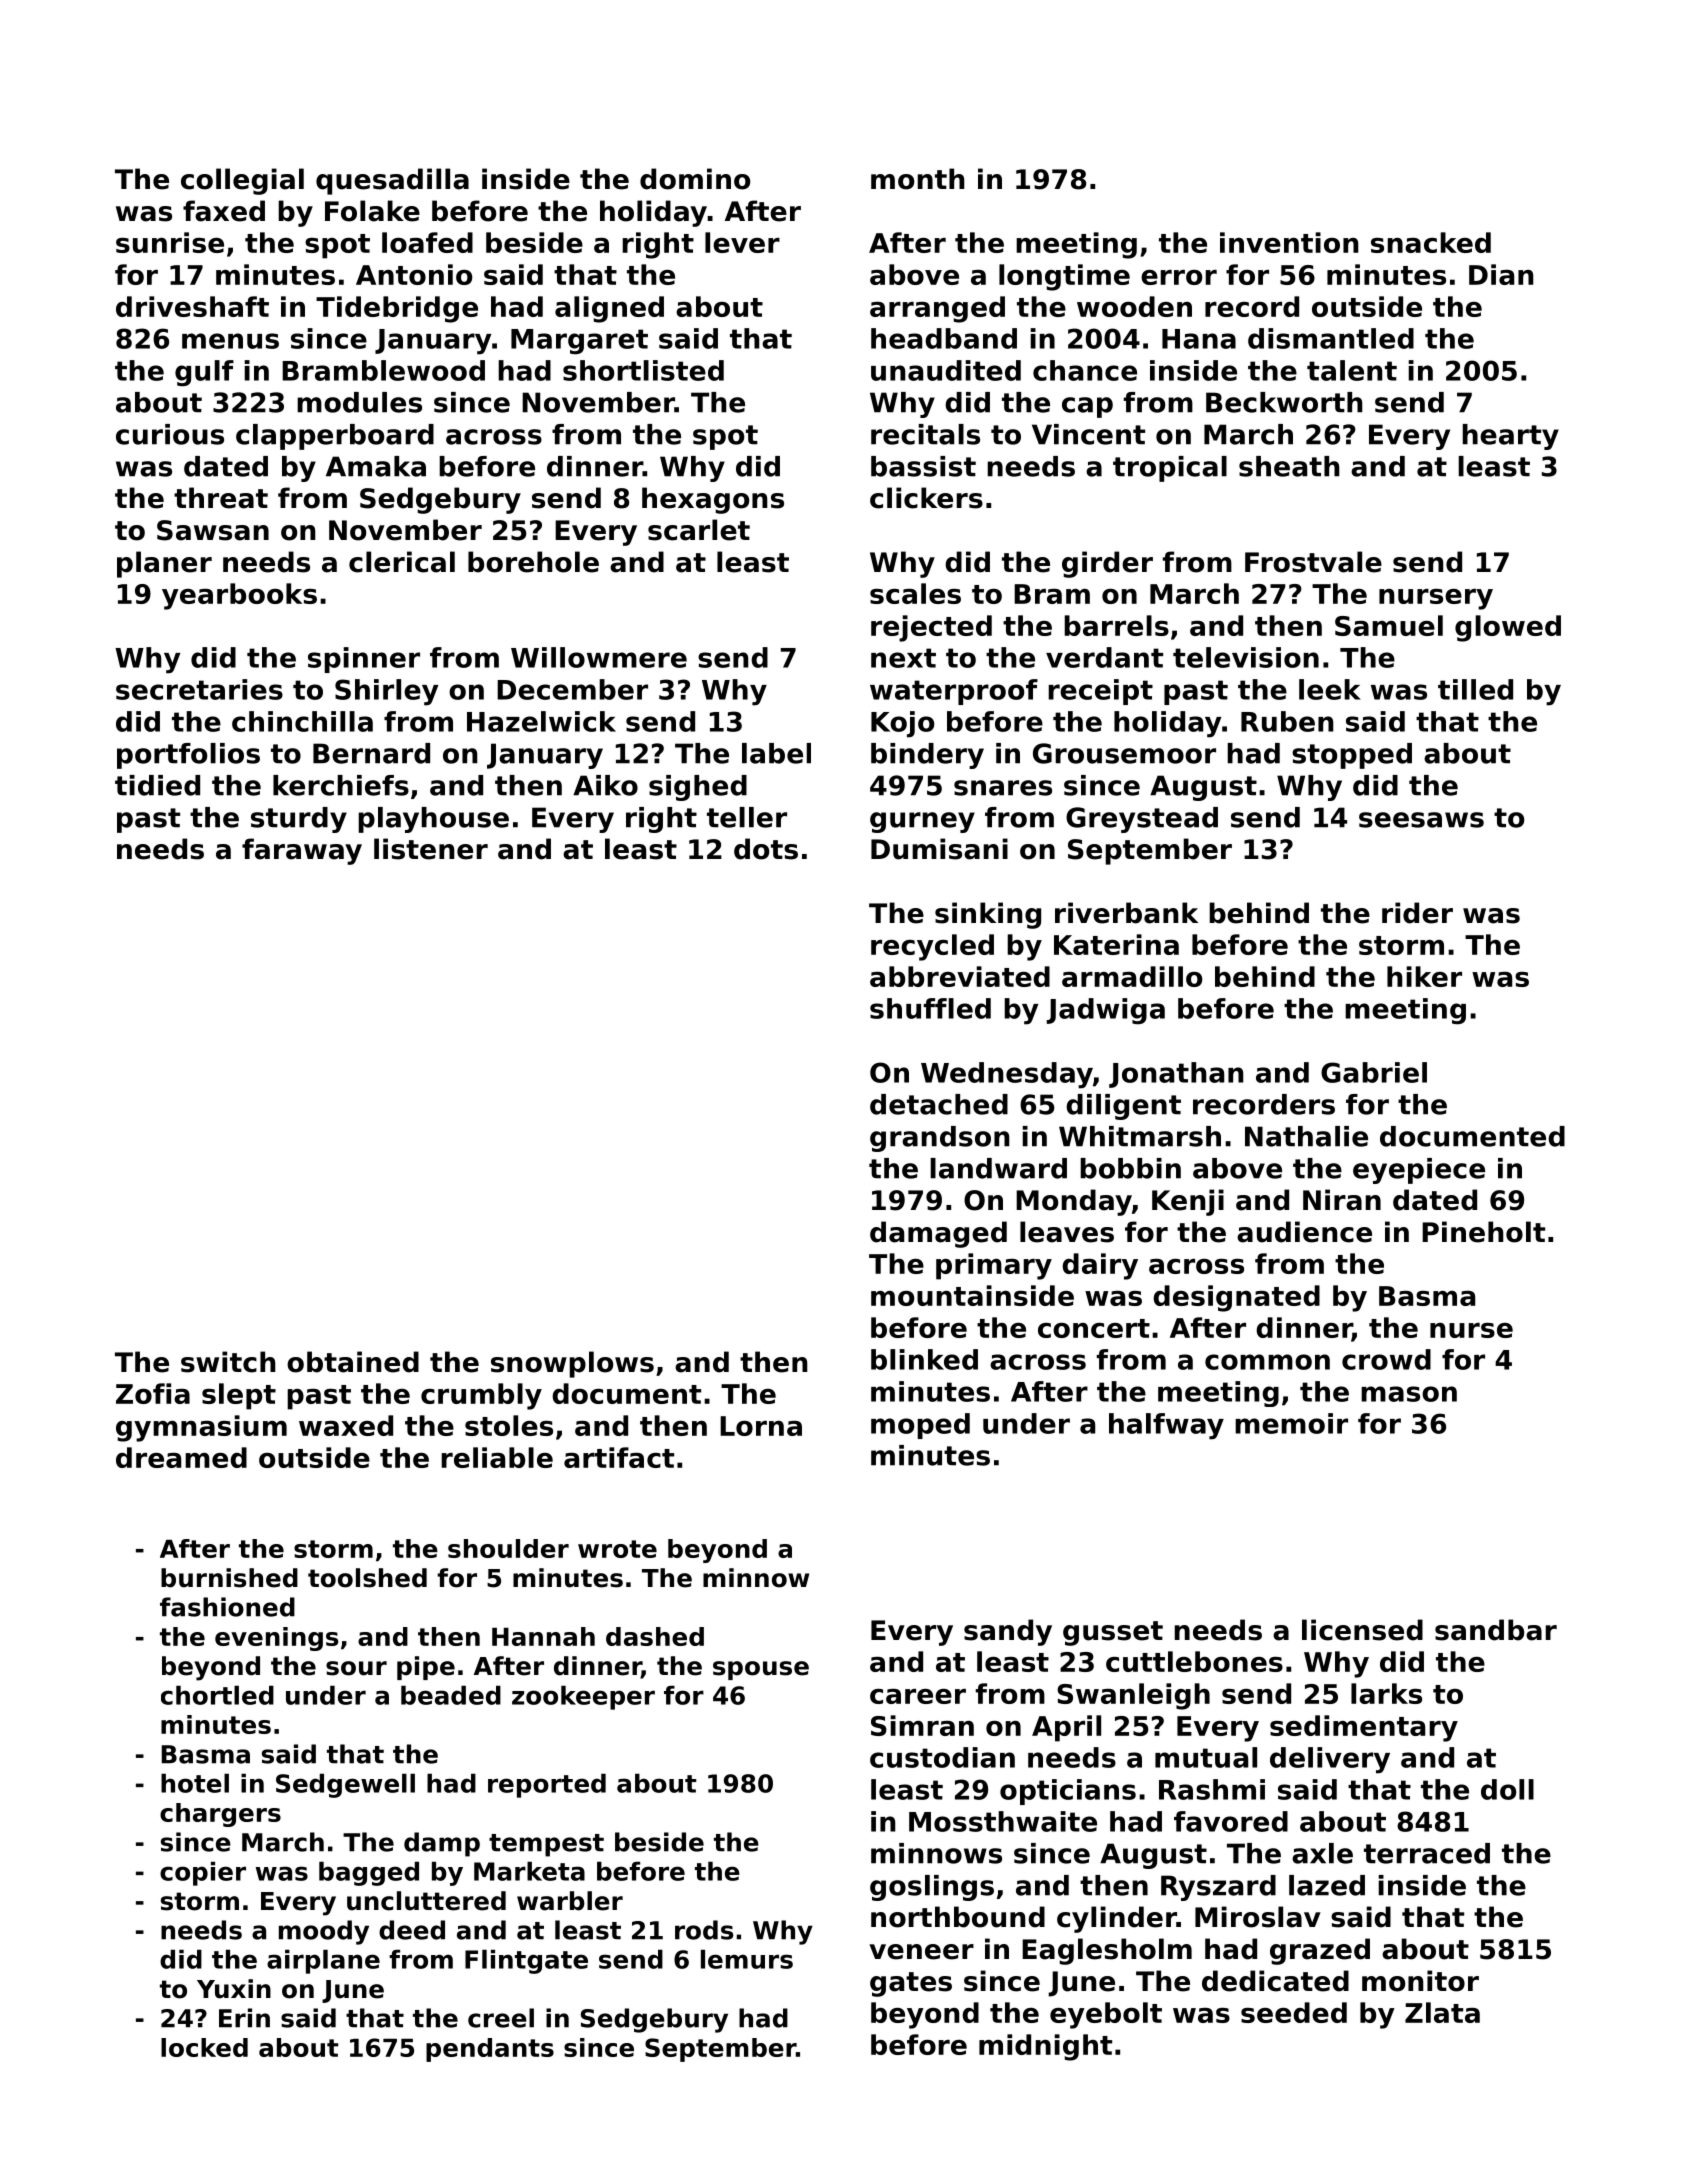 This screenshot has height=2178, width=1683. I want to click on pendants, so click(490, 2050).
